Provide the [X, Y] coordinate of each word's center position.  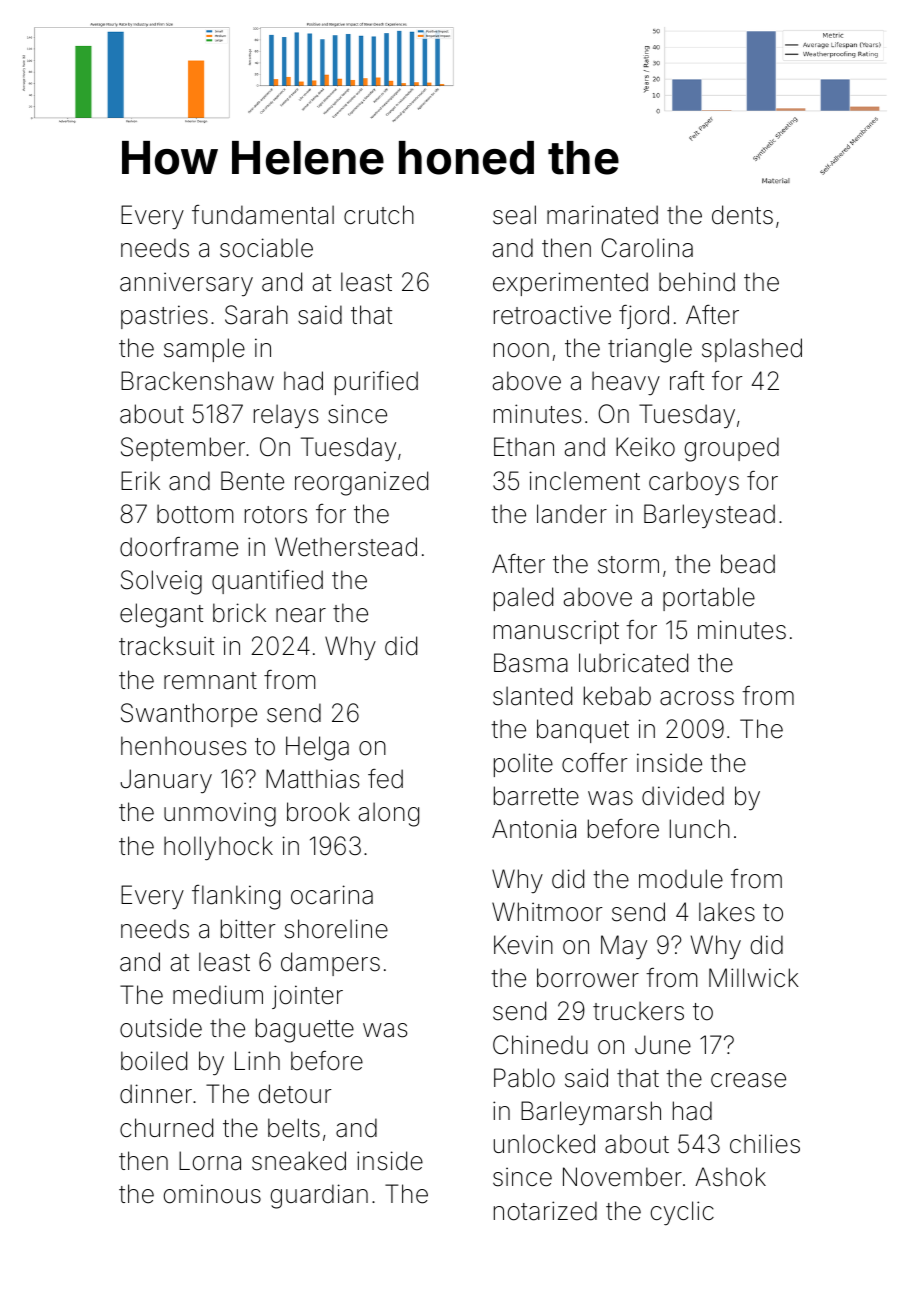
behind [697, 282]
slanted [532, 696]
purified [376, 383]
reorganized [361, 483]
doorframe [179, 547]
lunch [700, 828]
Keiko [645, 447]
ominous [212, 1194]
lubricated [633, 663]
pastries [164, 317]
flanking [236, 897]
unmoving [220, 814]
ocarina [332, 895]
